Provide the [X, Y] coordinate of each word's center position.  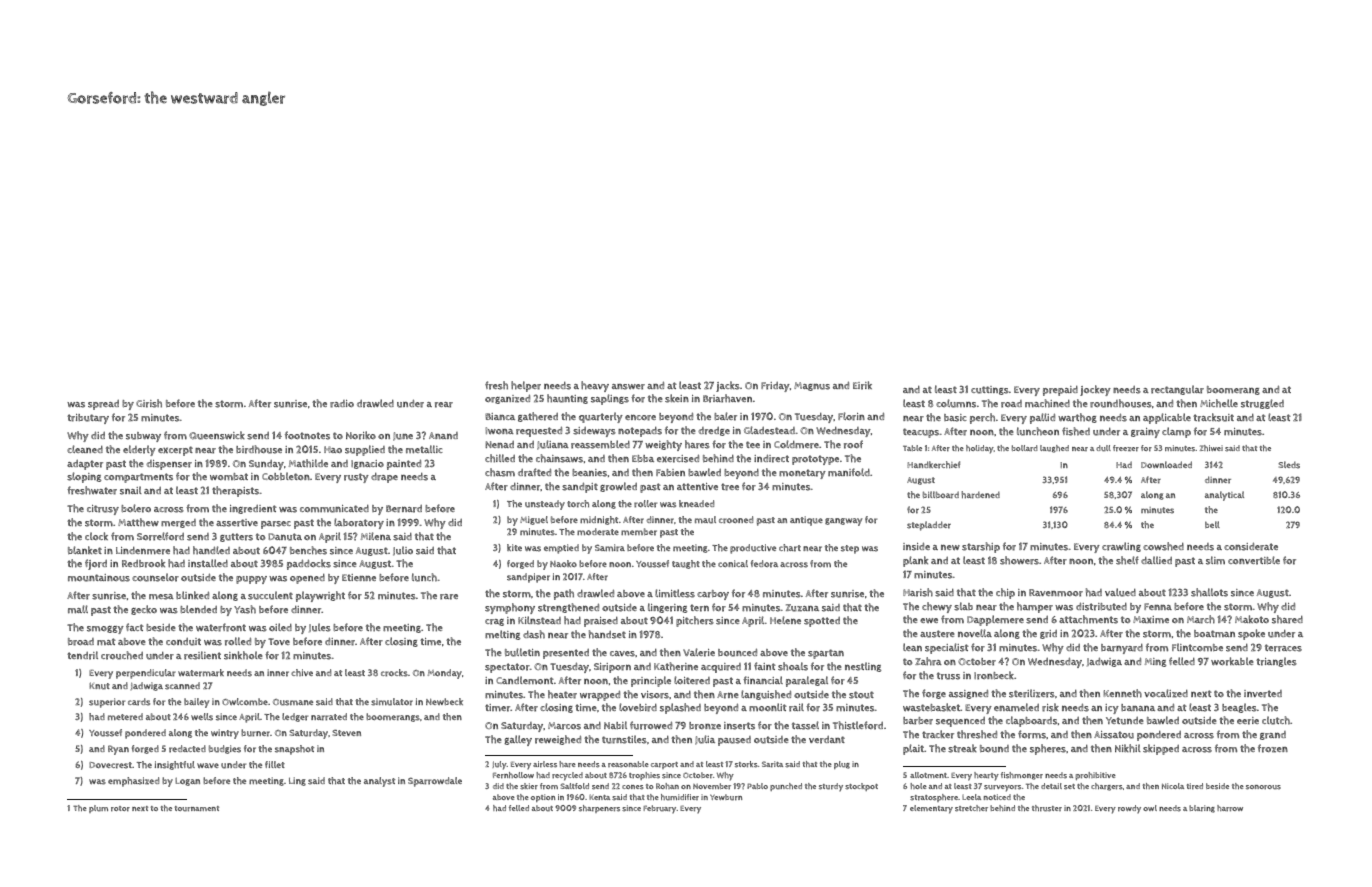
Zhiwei [1211, 448]
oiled [280, 627]
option [543, 798]
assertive [237, 523]
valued [1120, 592]
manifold [849, 472]
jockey [1095, 390]
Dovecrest [110, 765]
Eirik [862, 385]
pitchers [695, 621]
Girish [149, 403]
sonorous [1263, 787]
